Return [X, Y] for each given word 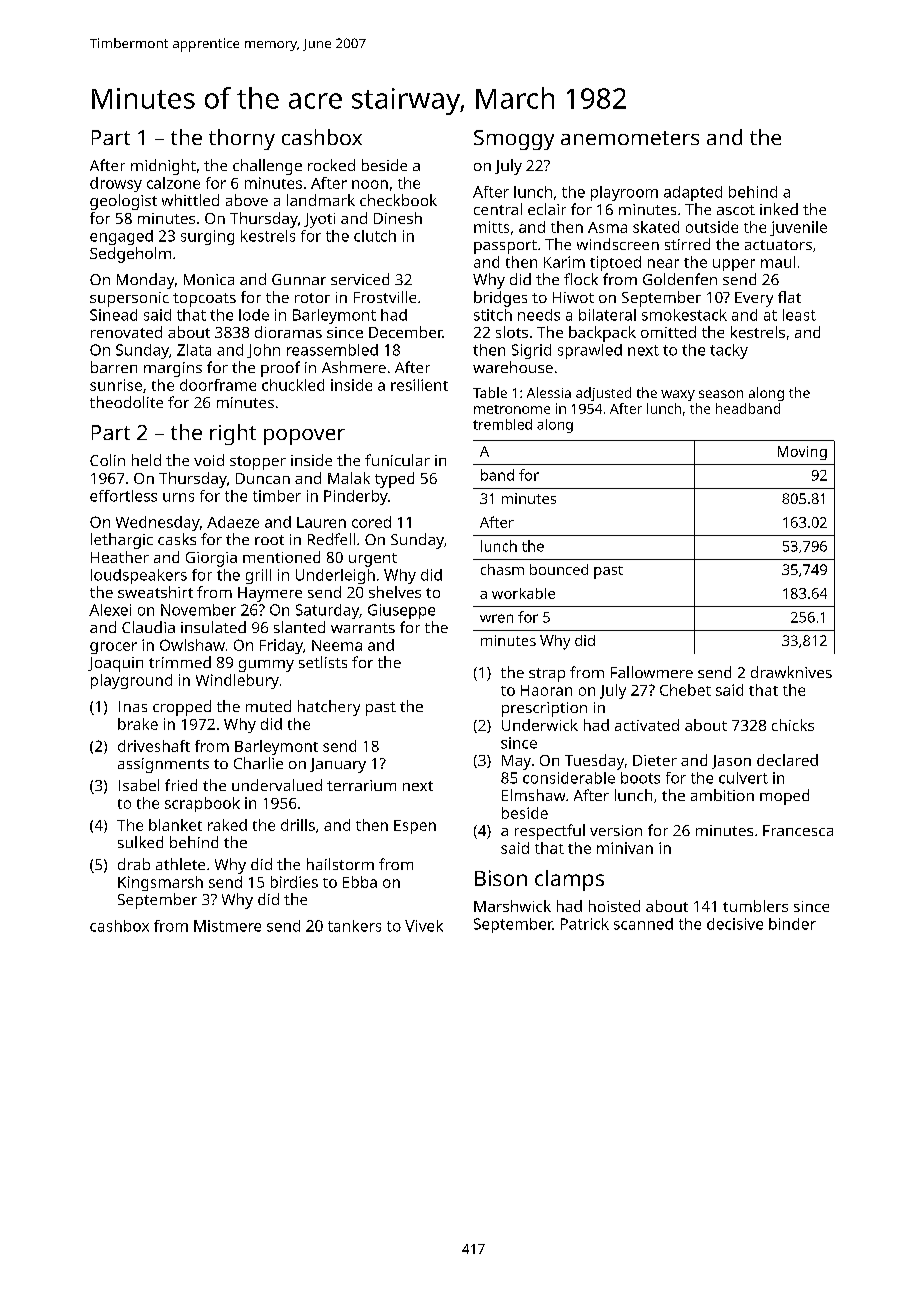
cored [371, 522]
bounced [559, 569]
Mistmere [227, 926]
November [198, 610]
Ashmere [354, 367]
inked [779, 209]
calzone [173, 183]
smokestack [684, 315]
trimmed [180, 662]
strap [547, 675]
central [498, 209]
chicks [793, 725]
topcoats [204, 300]
